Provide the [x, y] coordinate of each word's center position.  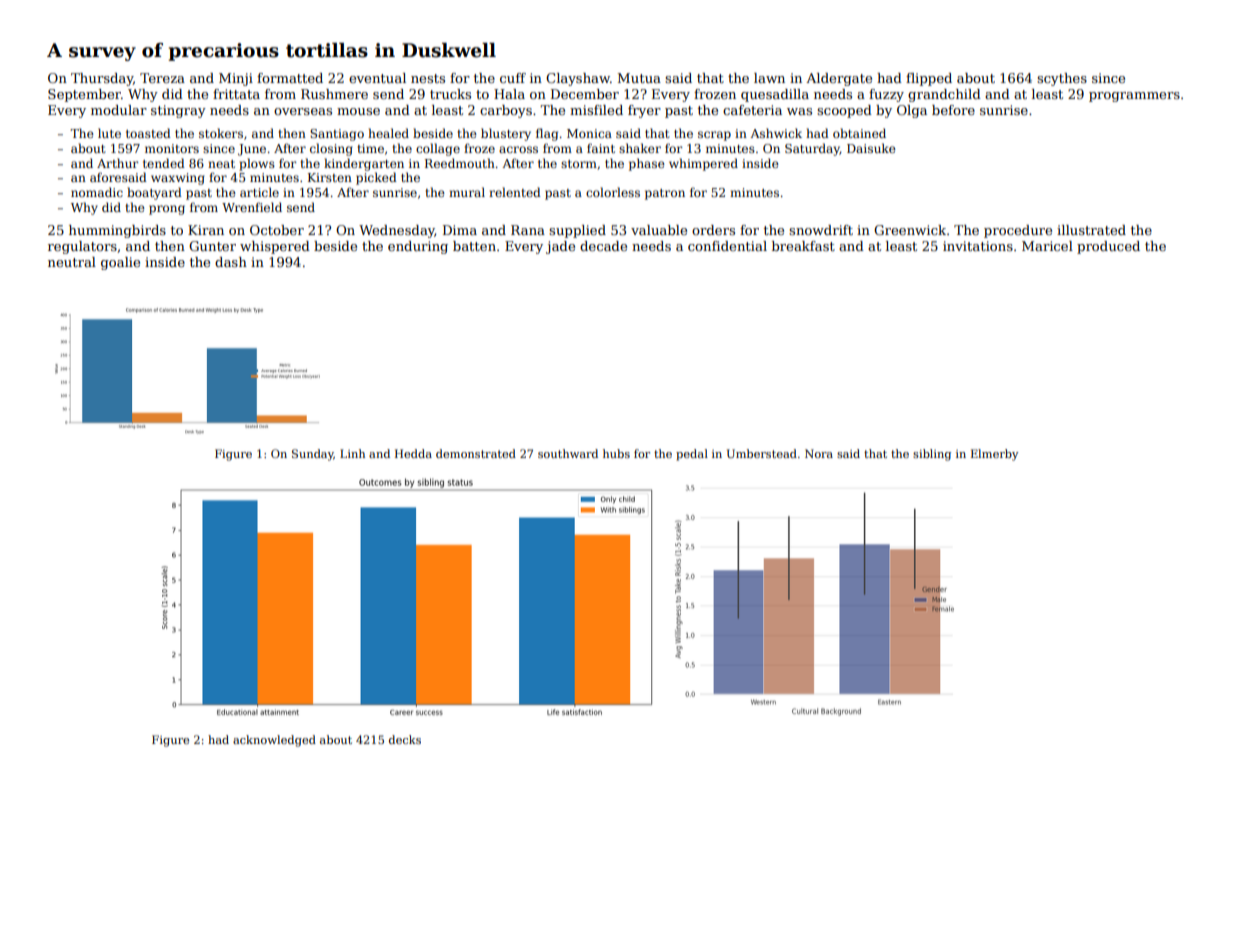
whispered [275, 247]
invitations [978, 246]
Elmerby [994, 455]
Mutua [639, 78]
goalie [120, 263]
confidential [727, 246]
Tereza [162, 78]
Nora [819, 453]
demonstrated [476, 453]
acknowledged [274, 741]
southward [568, 453]
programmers [1134, 97]
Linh [352, 453]
